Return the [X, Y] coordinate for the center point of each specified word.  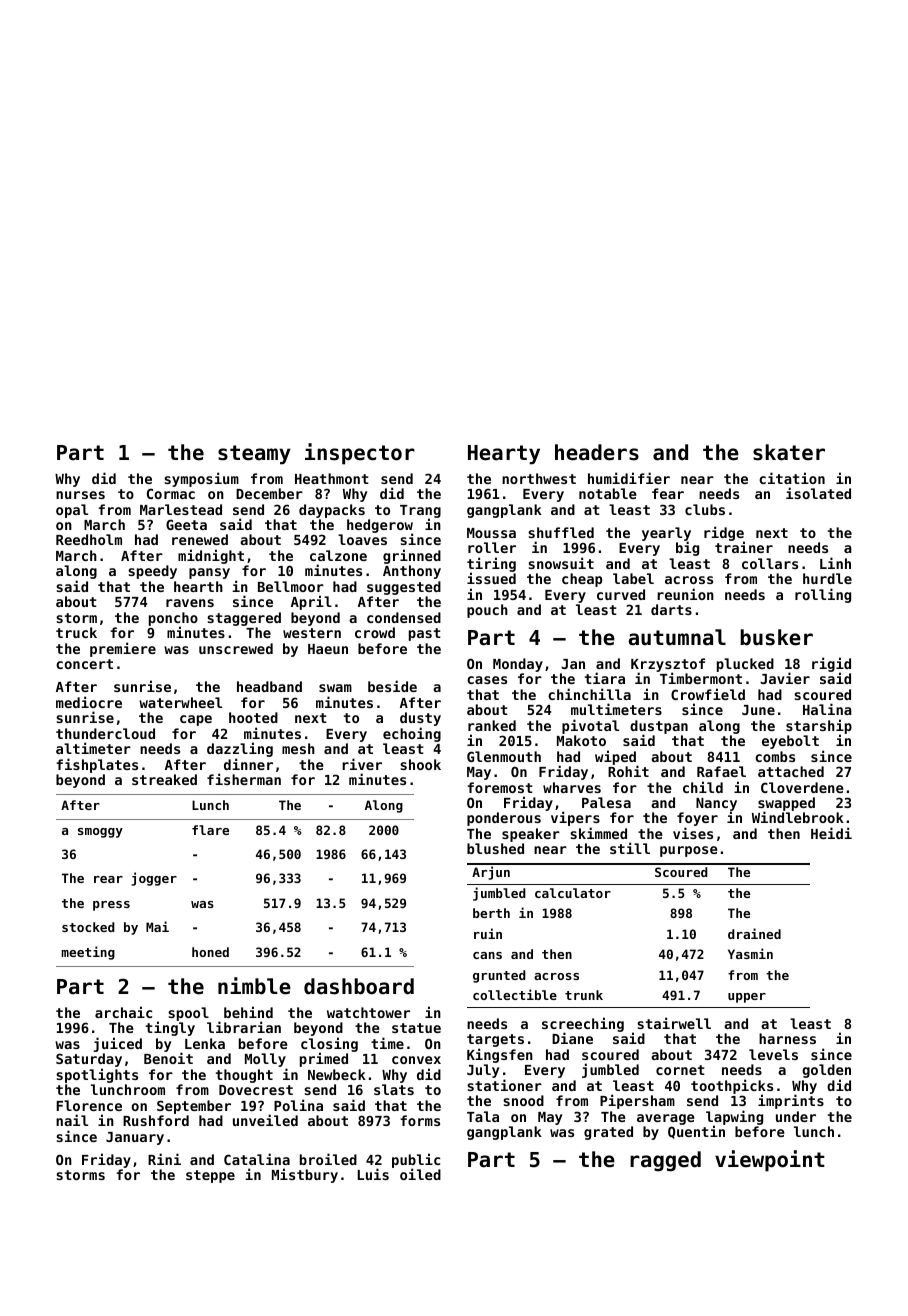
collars [770, 563]
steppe [210, 1176]
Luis [373, 1174]
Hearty [504, 455]
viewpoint [770, 1161]
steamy [254, 455]
